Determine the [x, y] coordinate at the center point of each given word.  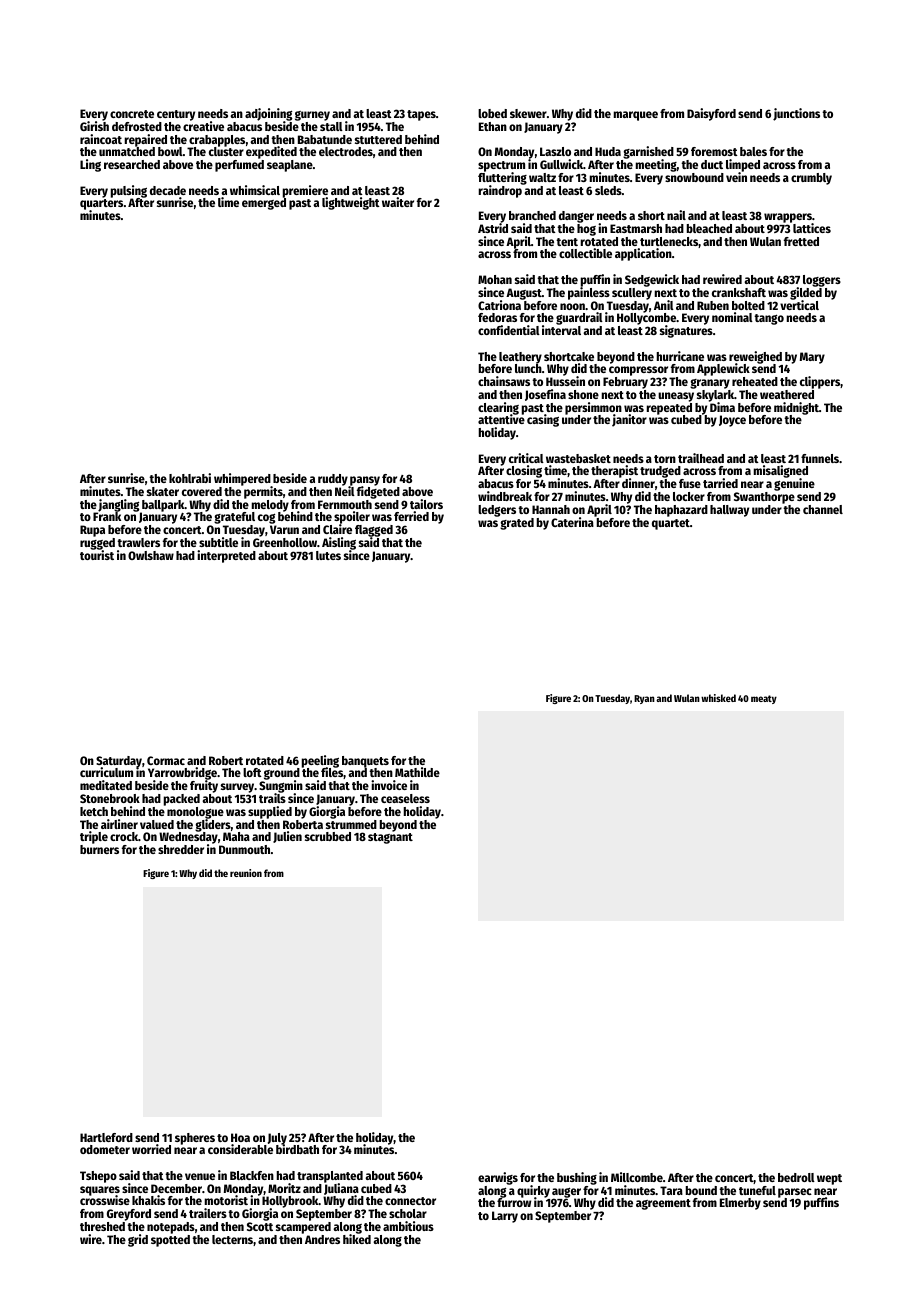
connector [410, 1201]
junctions [796, 114]
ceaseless [405, 798]
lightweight [351, 203]
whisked [718, 698]
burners [99, 849]
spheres [195, 1139]
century [176, 115]
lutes [328, 555]
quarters [101, 205]
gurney [312, 116]
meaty [764, 699]
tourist [97, 555]
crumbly [811, 179]
